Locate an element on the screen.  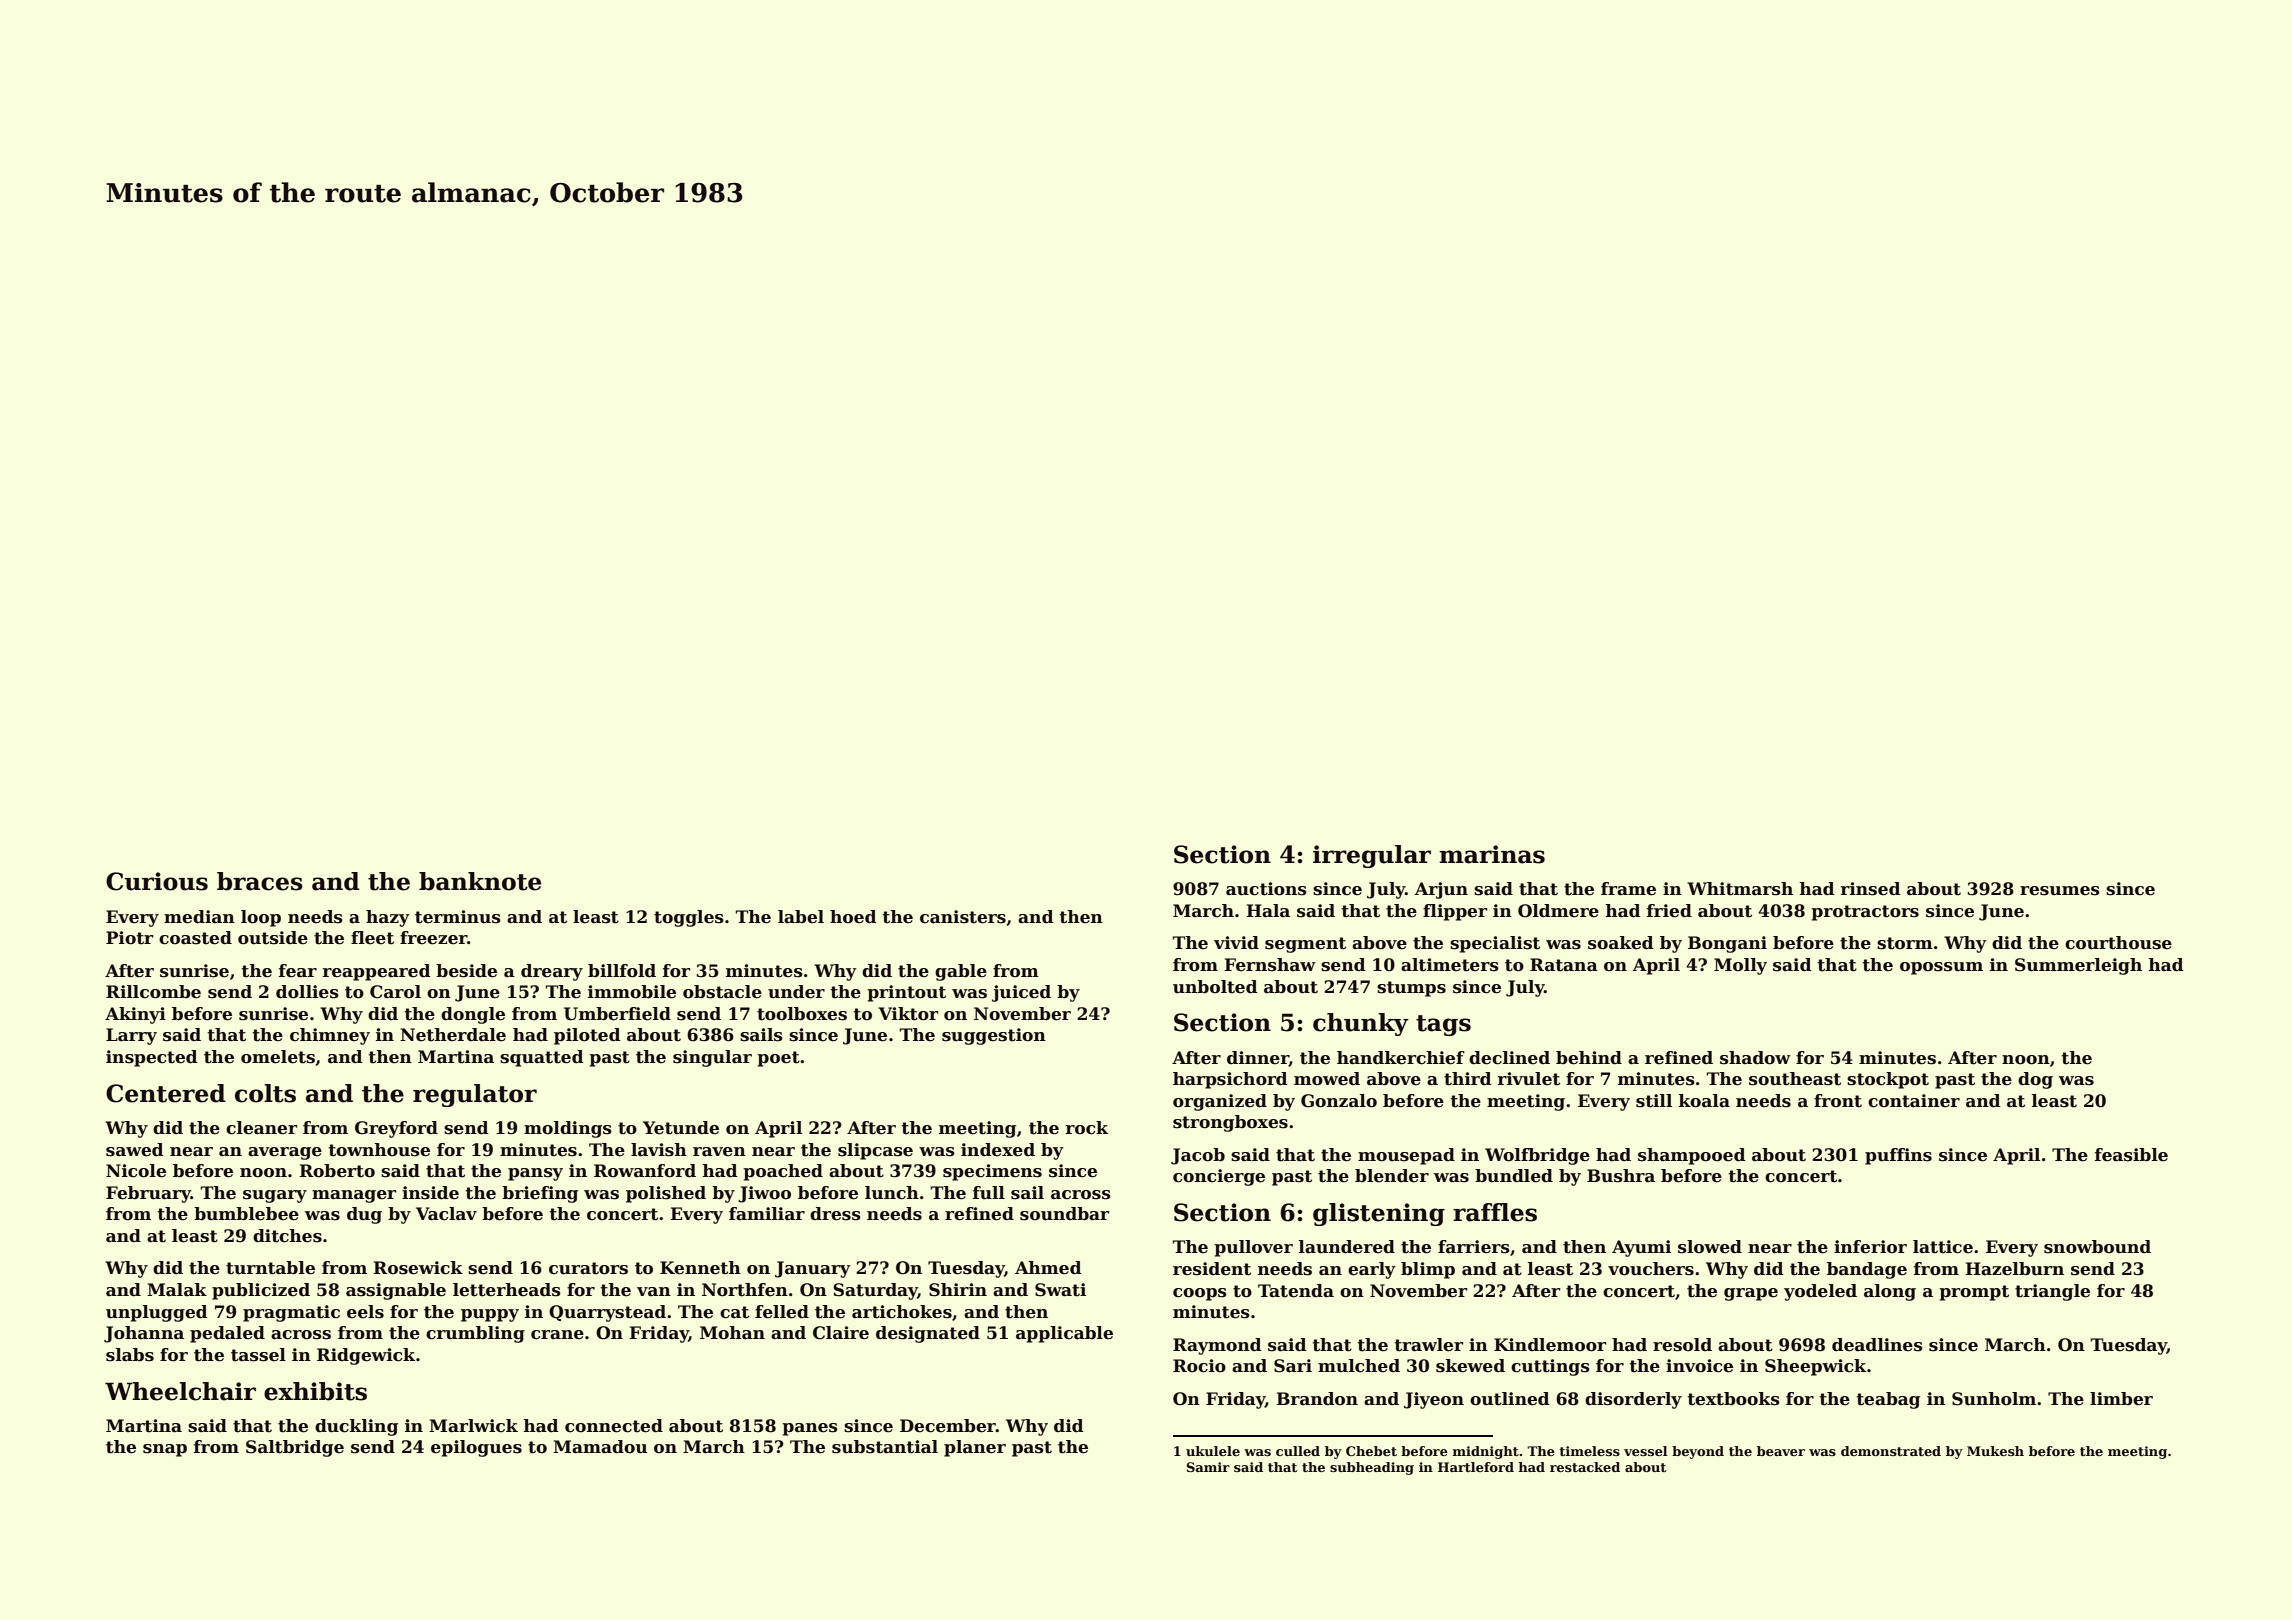
resumes is located at coordinates (2060, 891).
